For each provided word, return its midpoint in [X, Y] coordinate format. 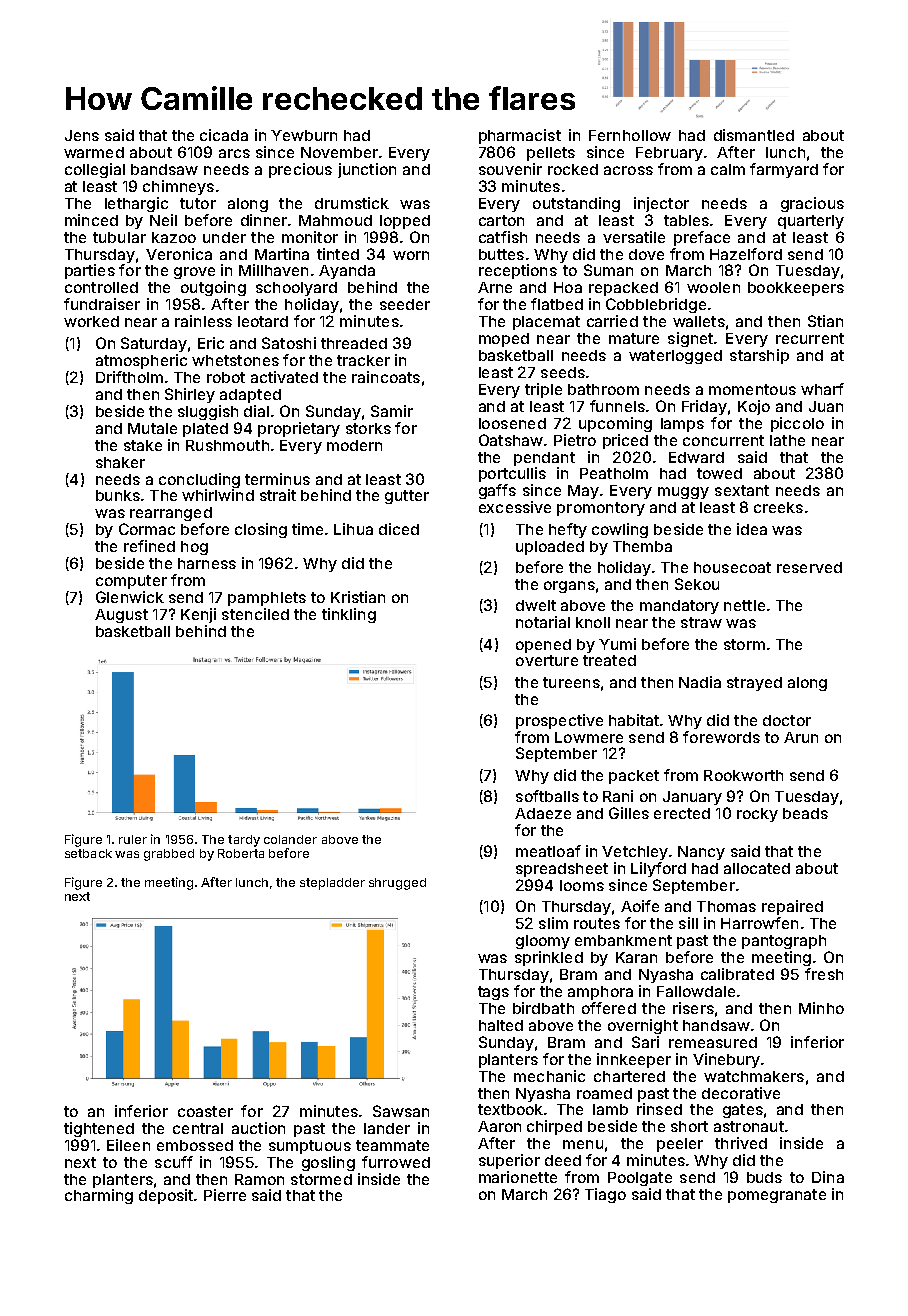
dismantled [754, 135]
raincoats [386, 377]
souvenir [510, 169]
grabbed [169, 855]
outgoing [213, 288]
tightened [99, 1129]
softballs [547, 796]
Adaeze [543, 813]
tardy [244, 841]
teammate [392, 1145]
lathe [787, 440]
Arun [801, 737]
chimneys [178, 187]
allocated [757, 868]
